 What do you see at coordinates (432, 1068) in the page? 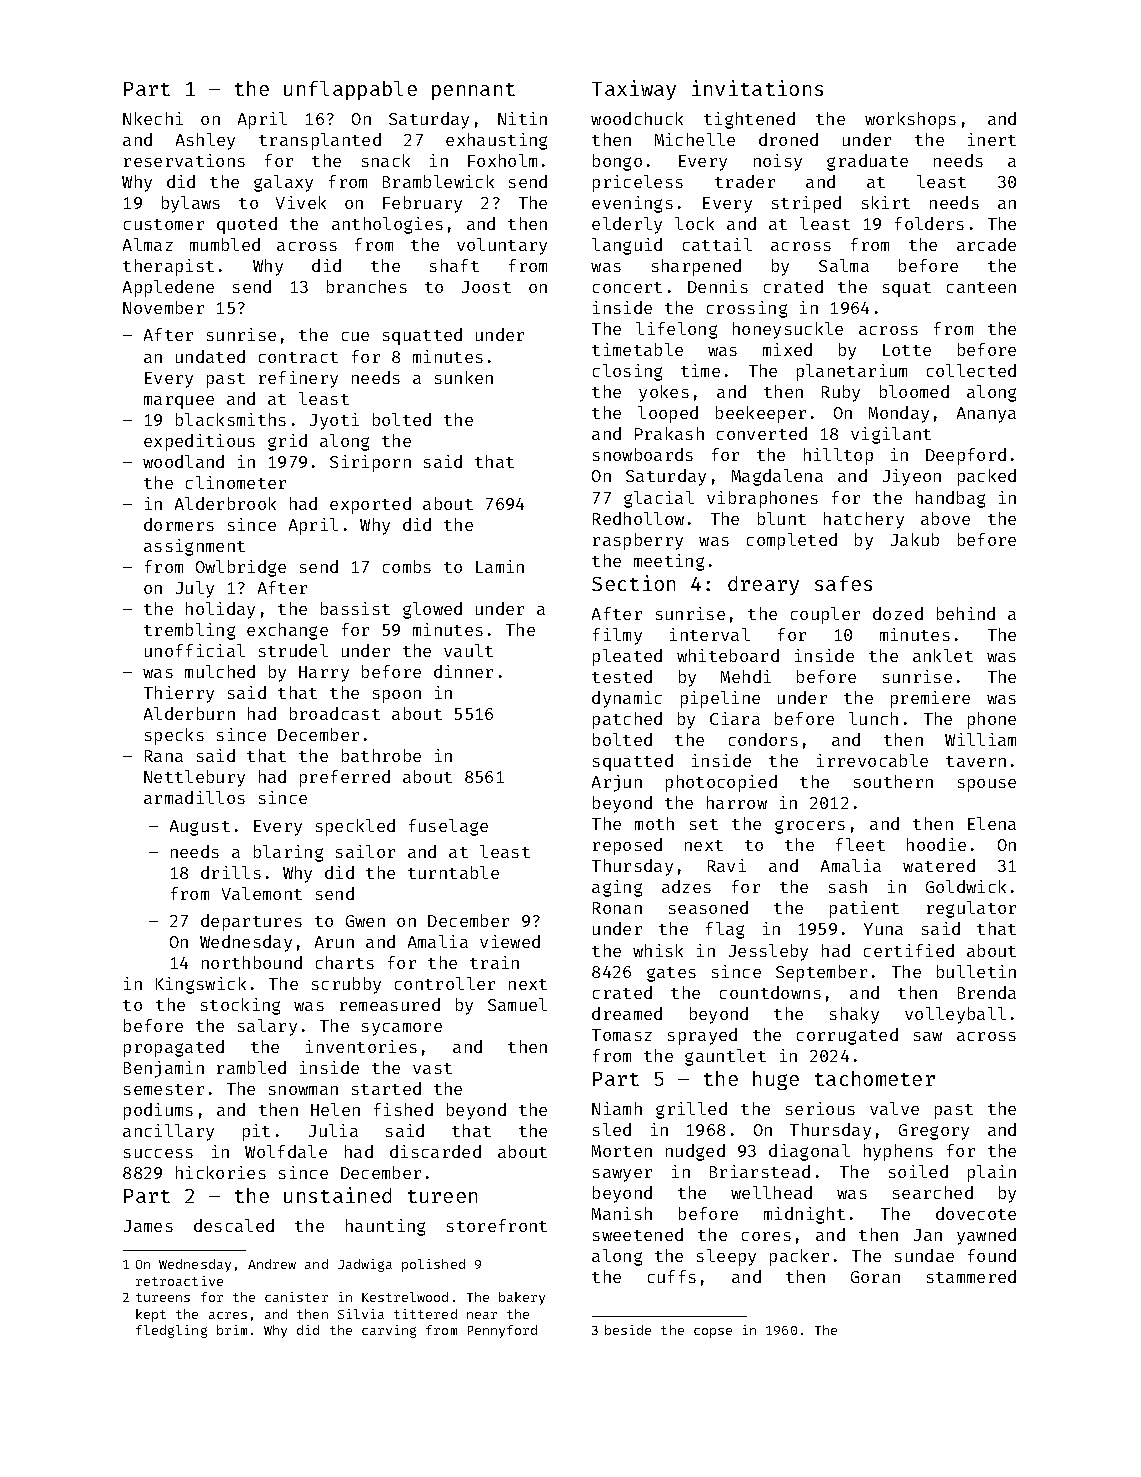
I see `vast` at bounding box center [432, 1068].
